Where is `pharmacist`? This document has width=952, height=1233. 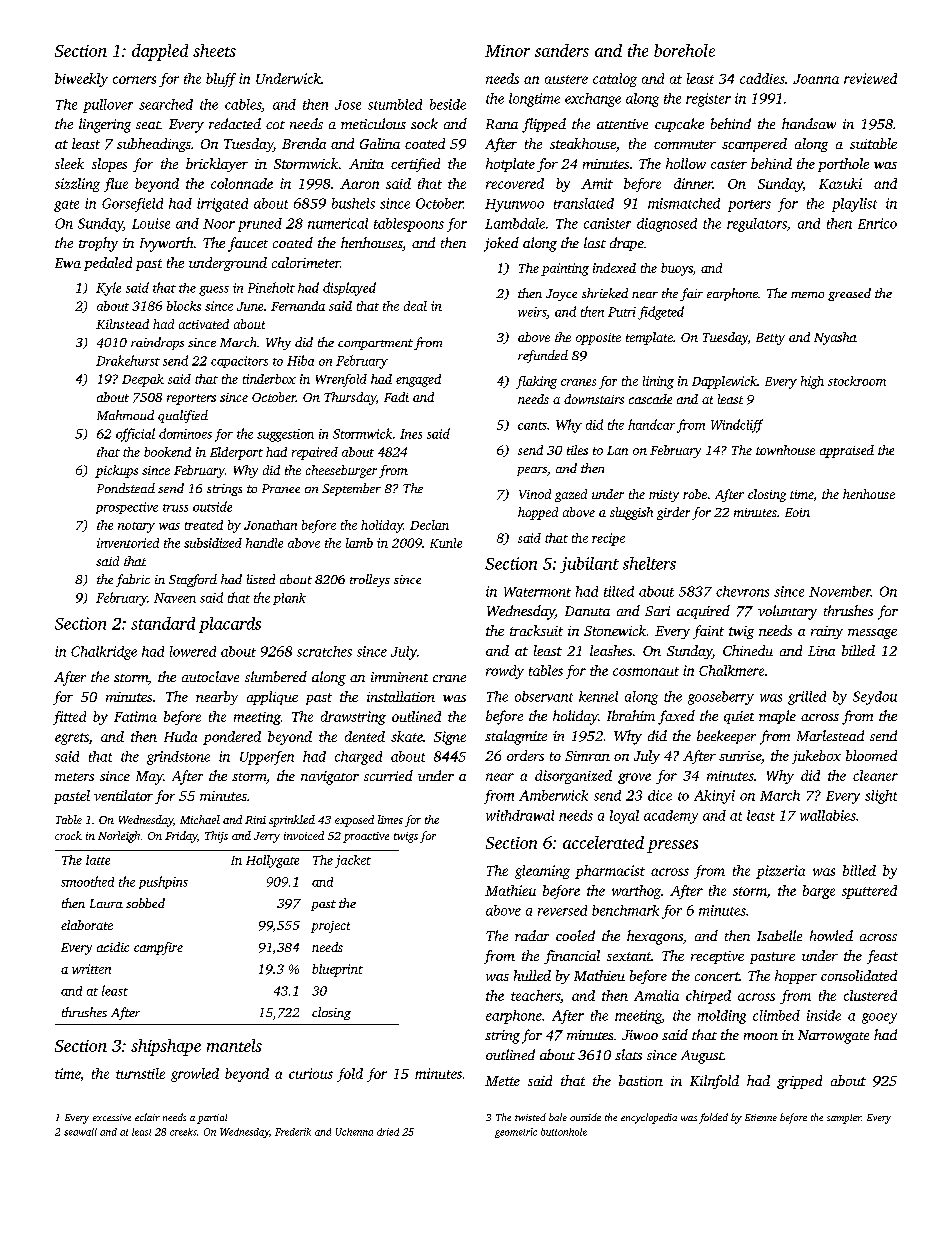
pharmacist is located at coordinates (610, 872).
